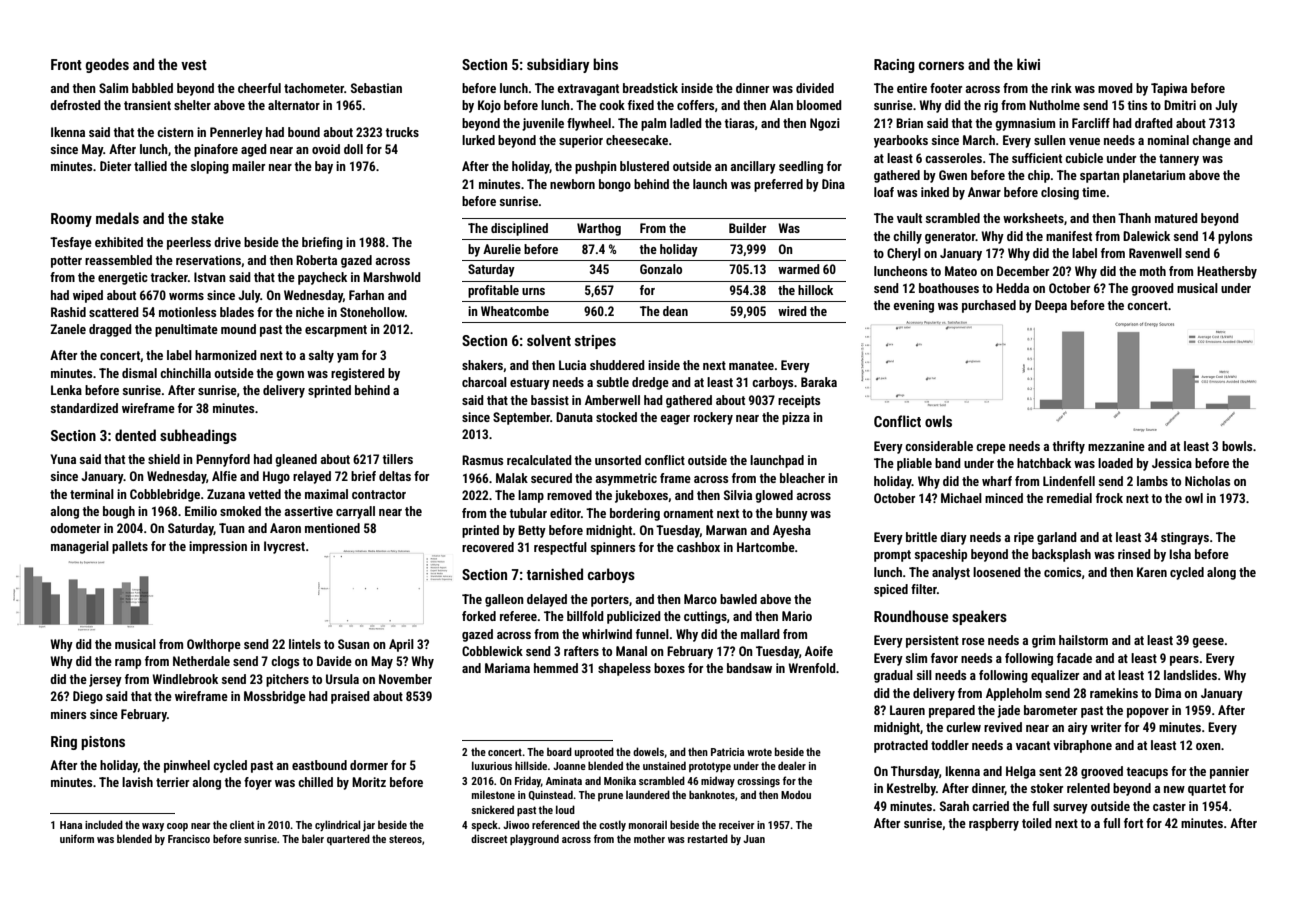  What do you see at coordinates (185, 373) in the document?
I see `chinchilla` at bounding box center [185, 373].
